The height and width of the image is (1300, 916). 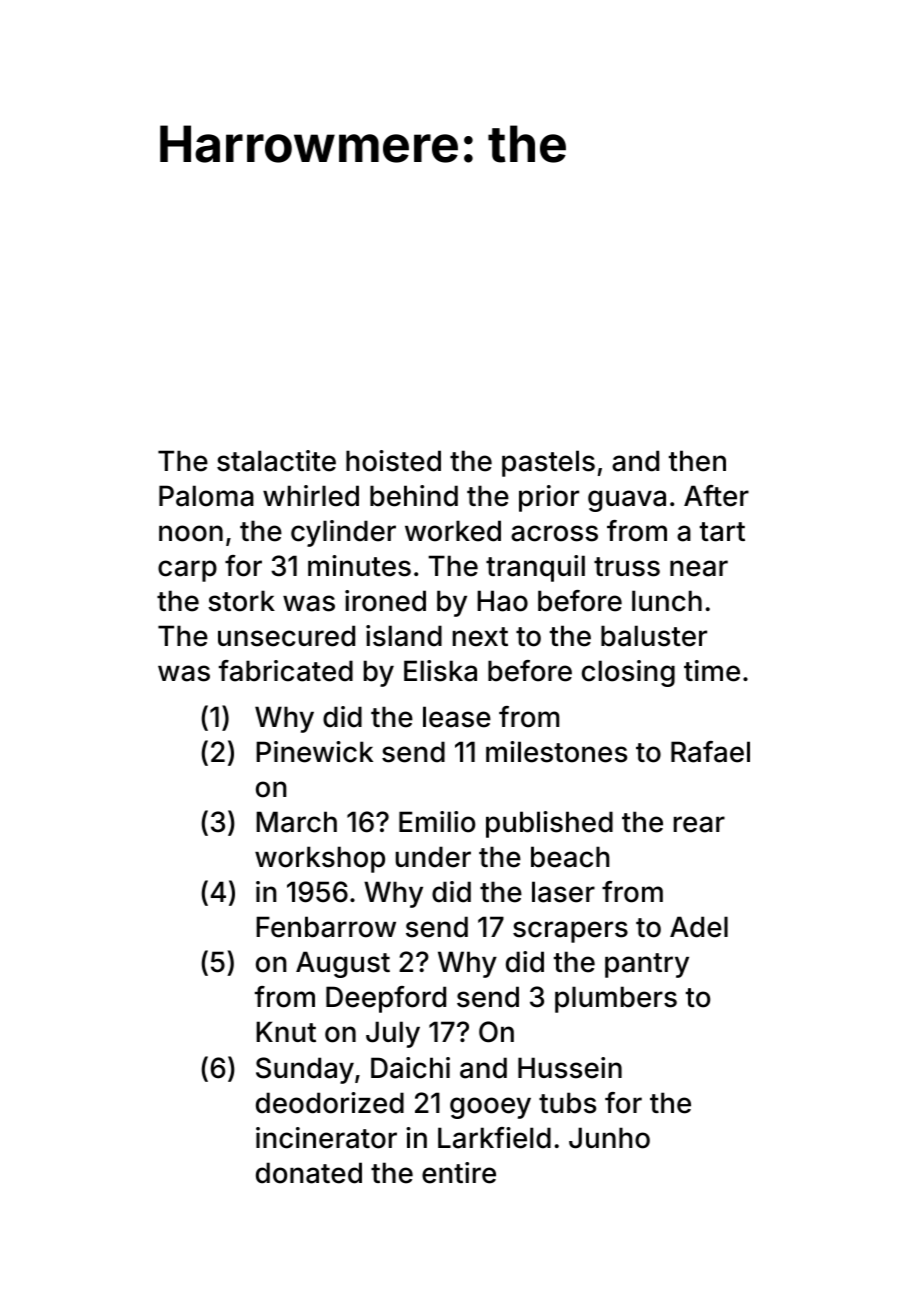 I want to click on Junho, so click(x=609, y=1138).
